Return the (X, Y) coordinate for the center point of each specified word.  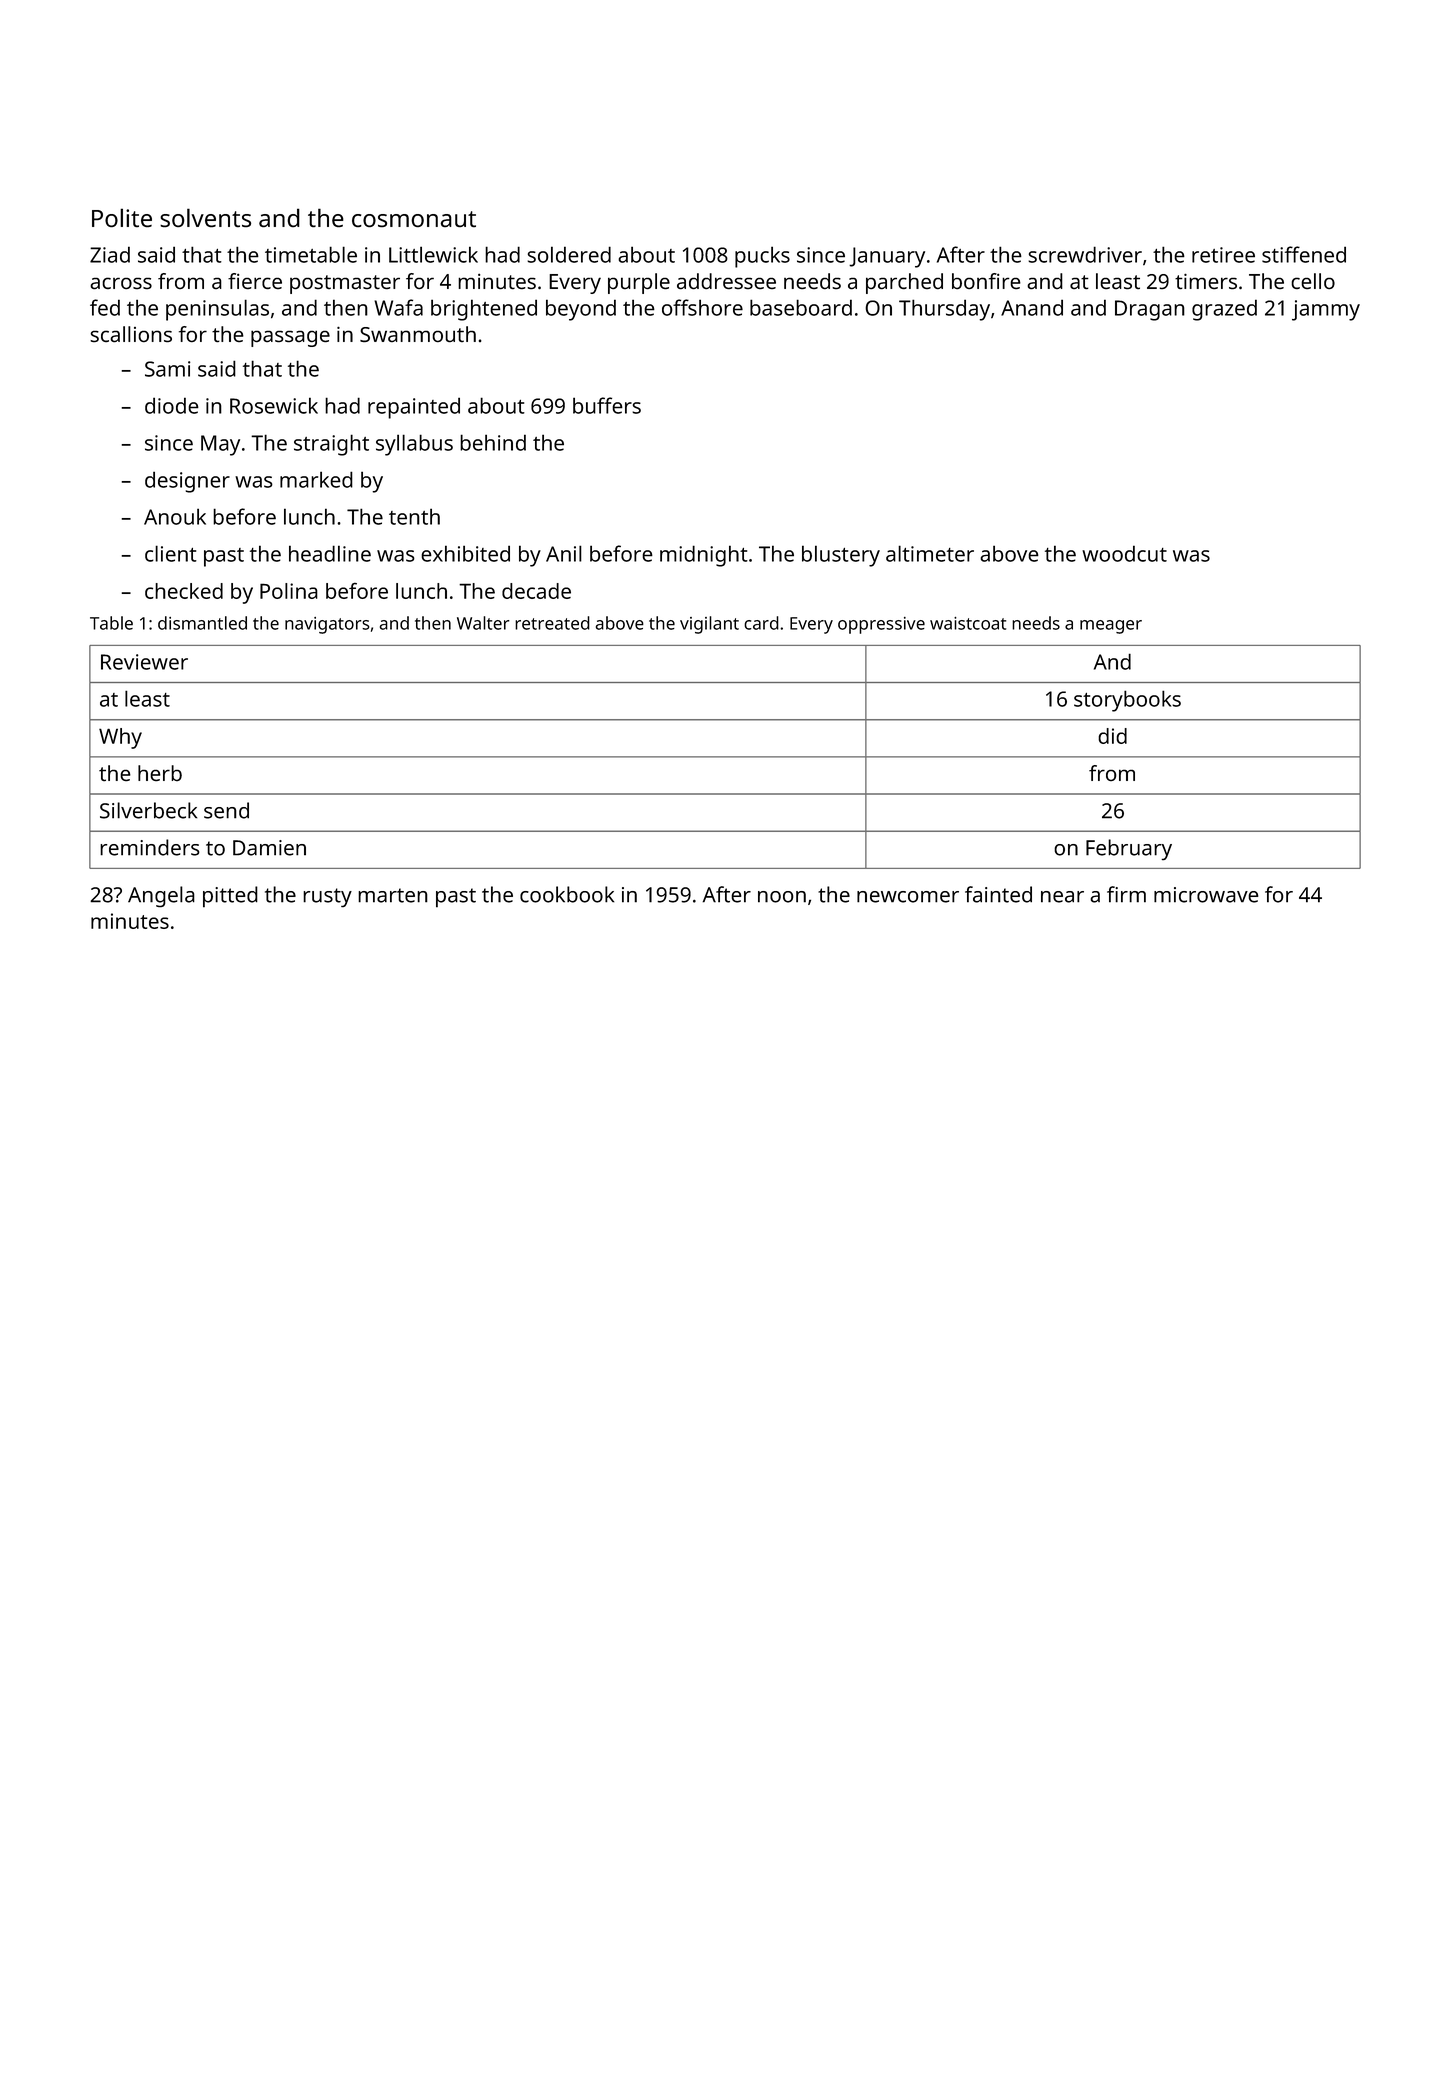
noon (782, 897)
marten (393, 895)
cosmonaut (414, 219)
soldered (569, 254)
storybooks (1127, 701)
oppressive (881, 625)
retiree (1223, 255)
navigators (327, 625)
